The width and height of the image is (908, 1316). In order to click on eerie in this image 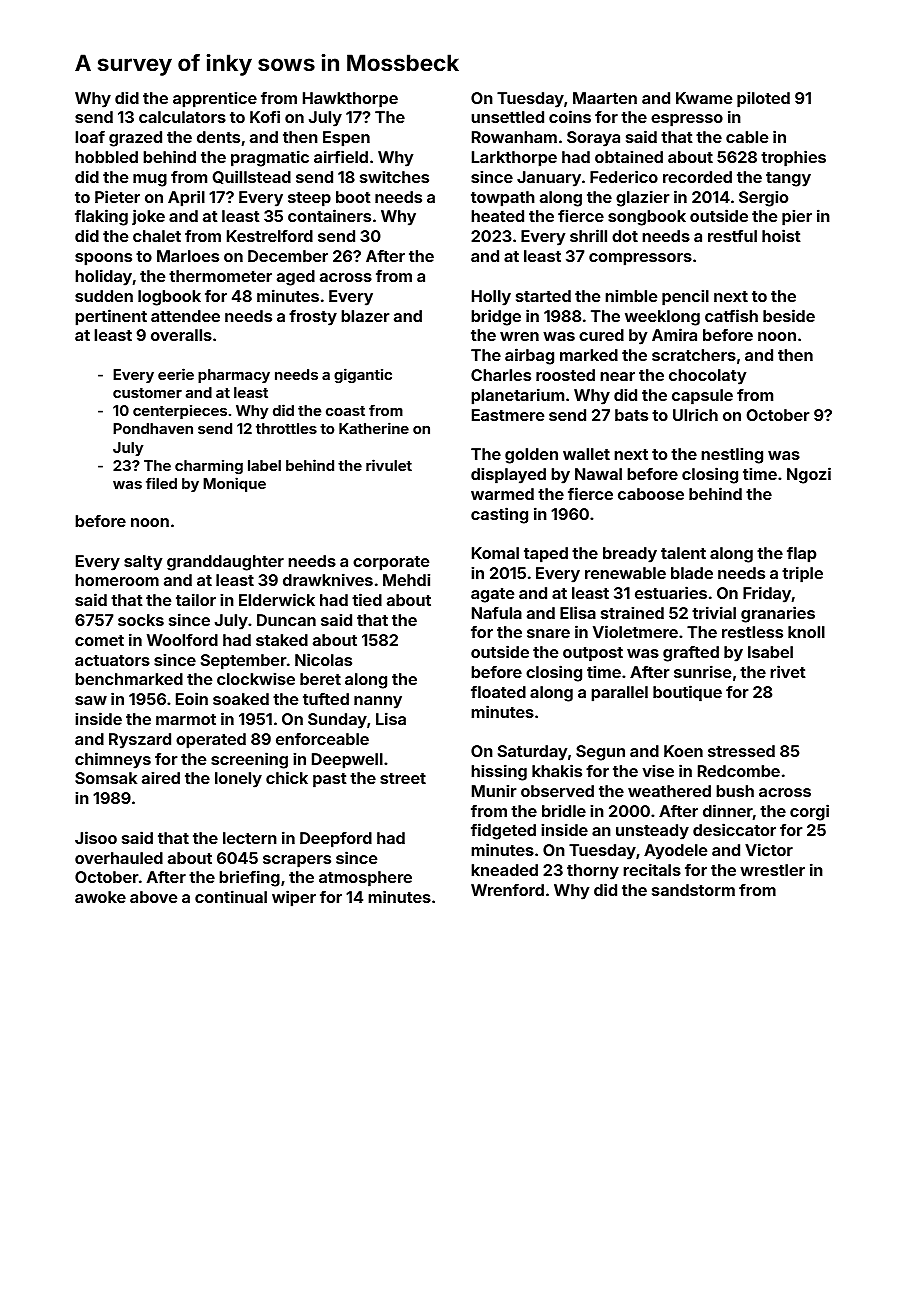, I will do `click(176, 374)`.
